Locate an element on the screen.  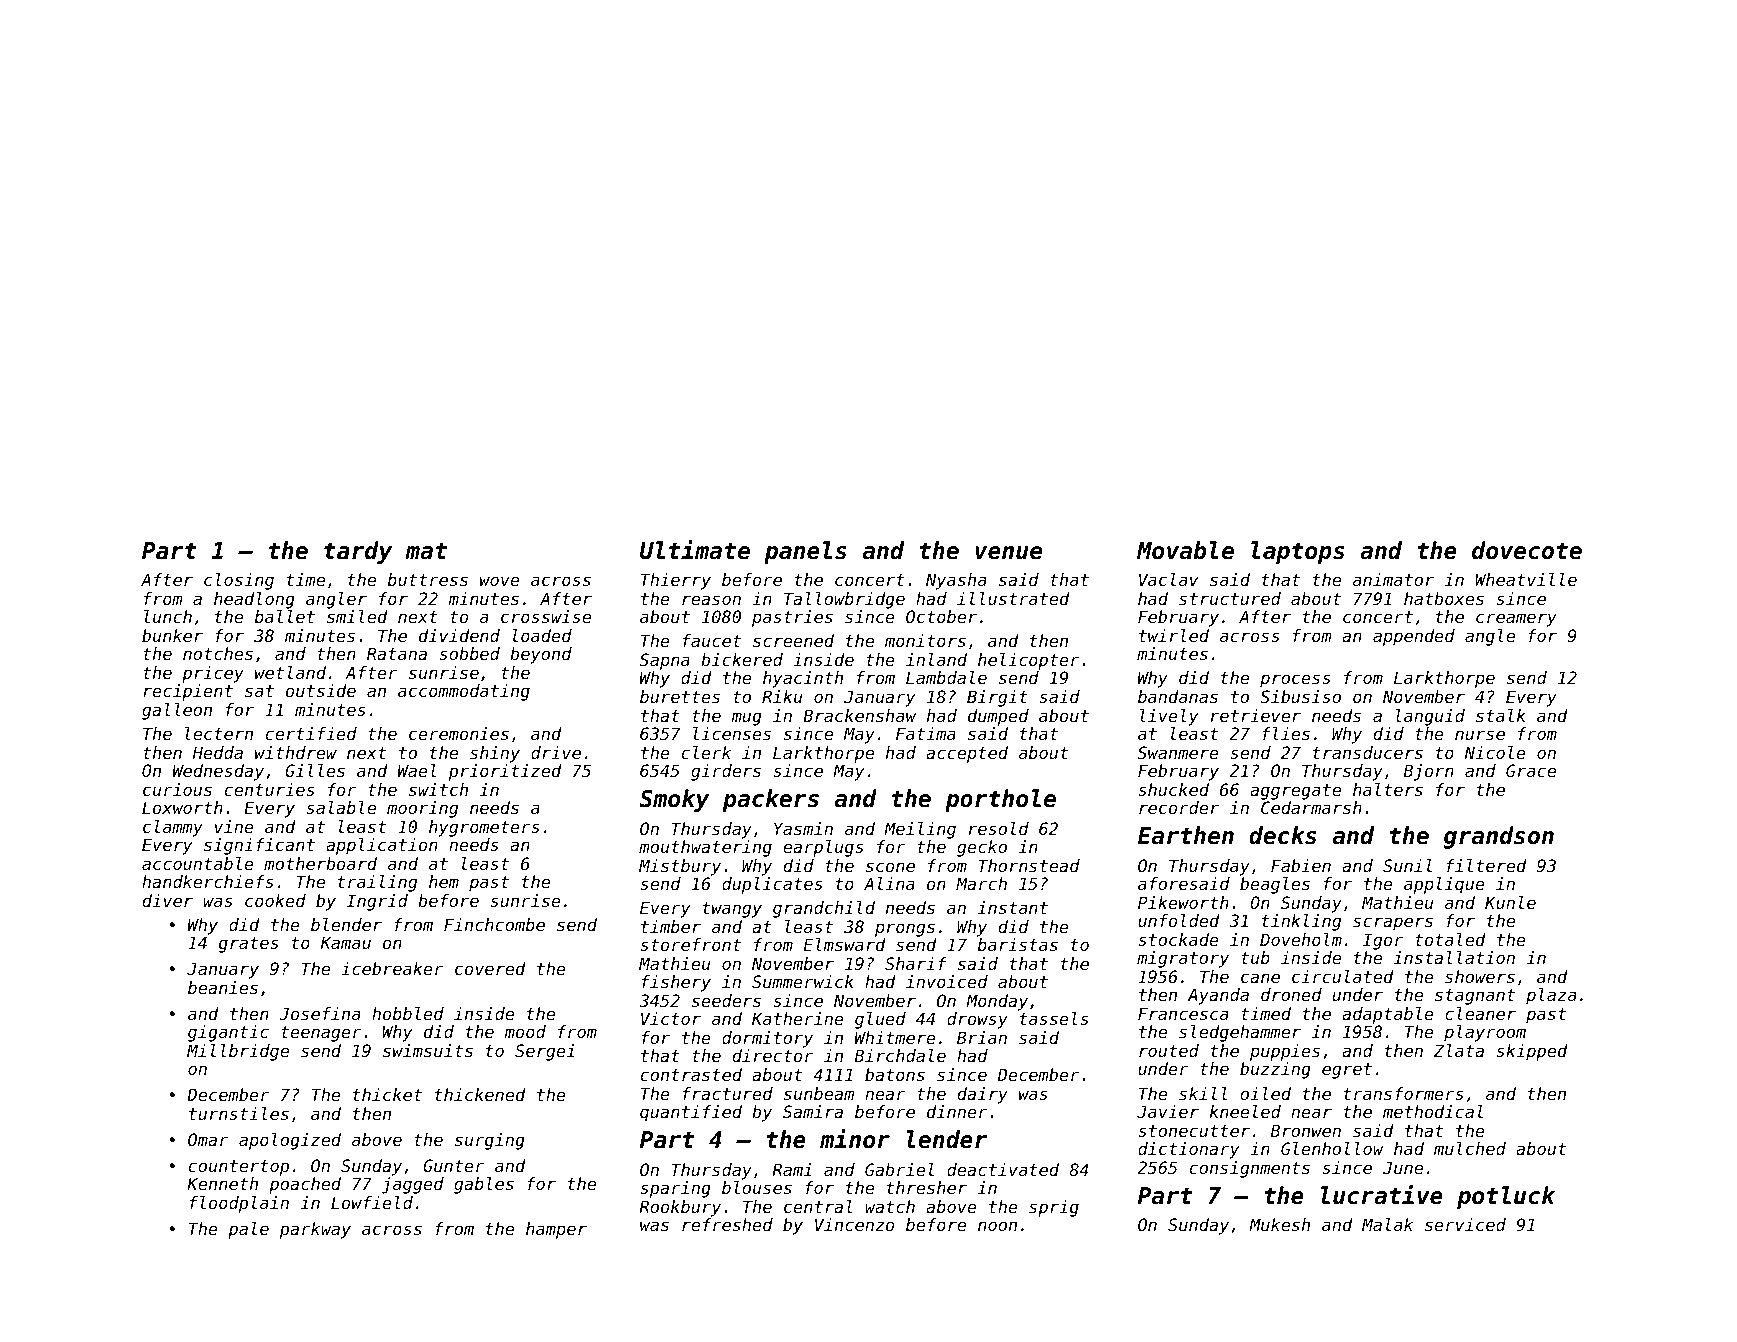
Vincenzo is located at coordinates (854, 1224).
